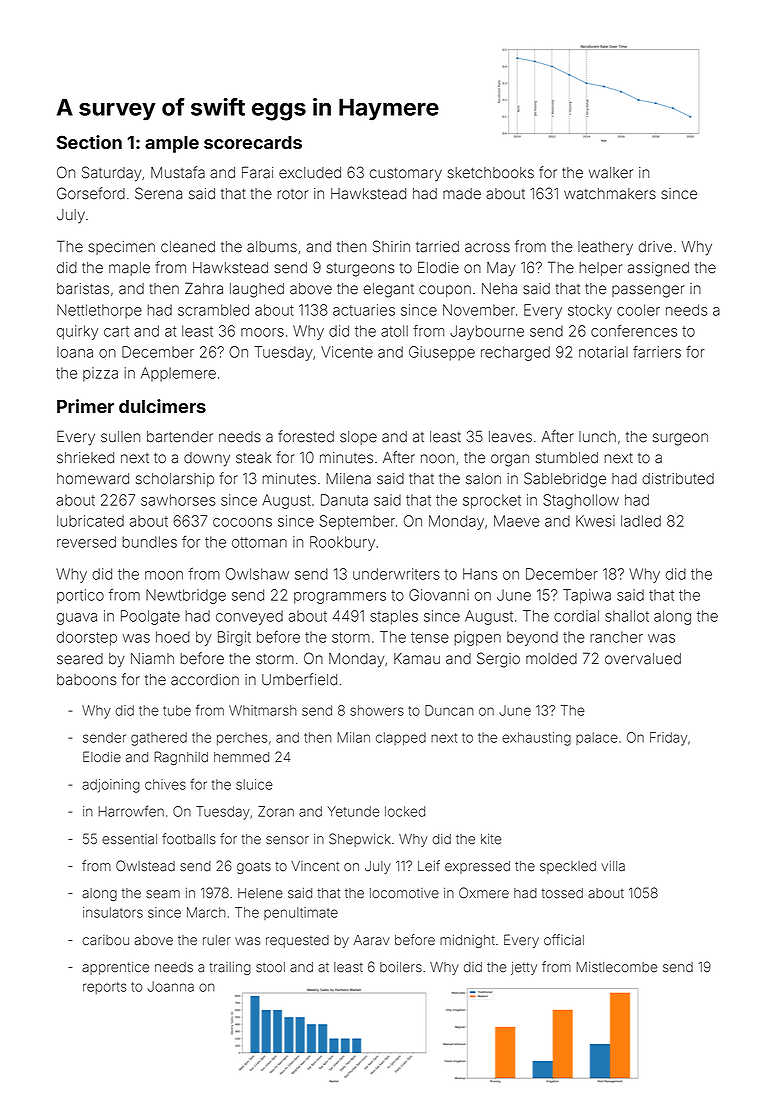 Image resolution: width=779 pixels, height=1105 pixels. Describe the element at coordinates (93, 479) in the screenshot. I see `homeward` at that location.
